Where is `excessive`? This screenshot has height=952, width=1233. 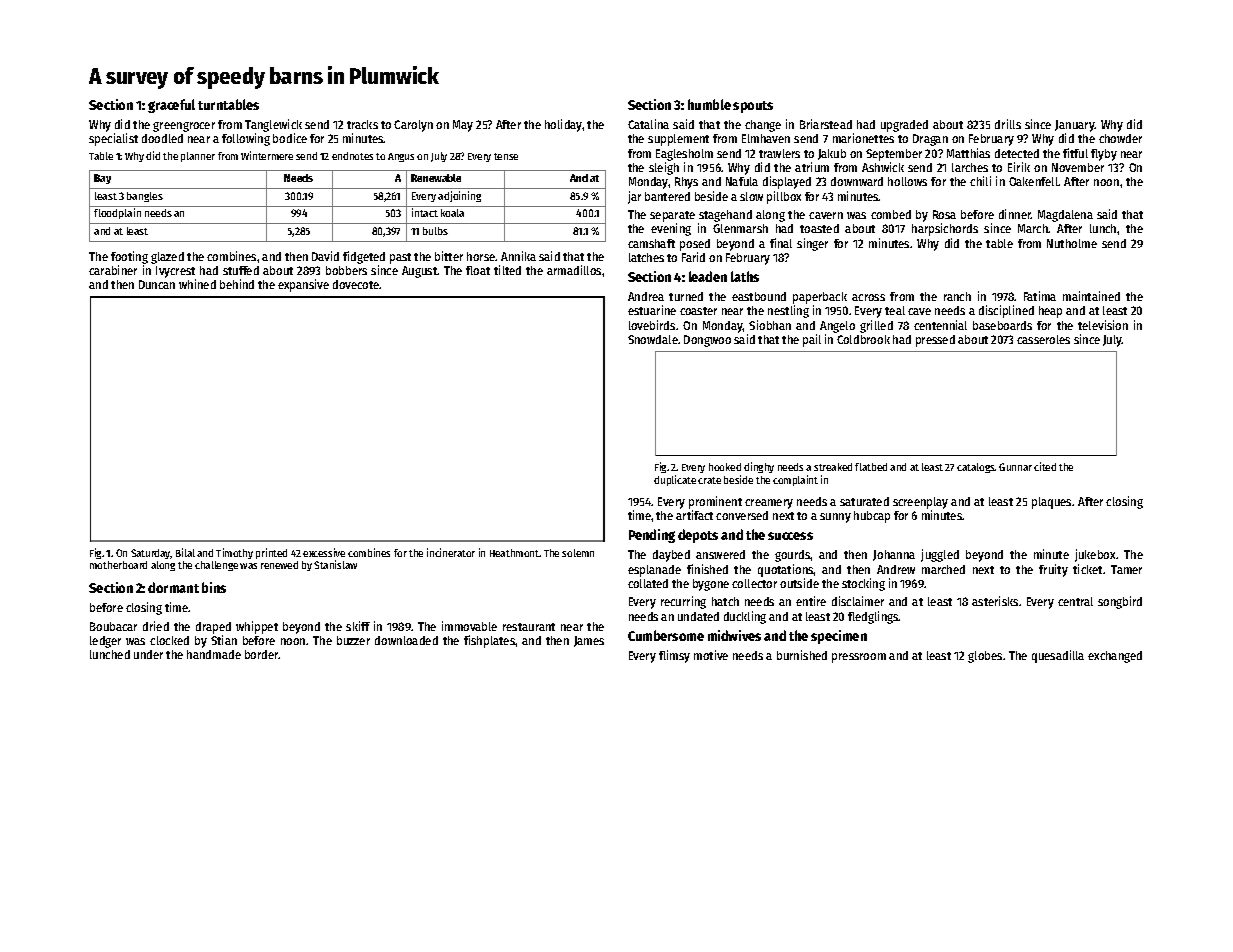
excessive is located at coordinates (324, 552).
